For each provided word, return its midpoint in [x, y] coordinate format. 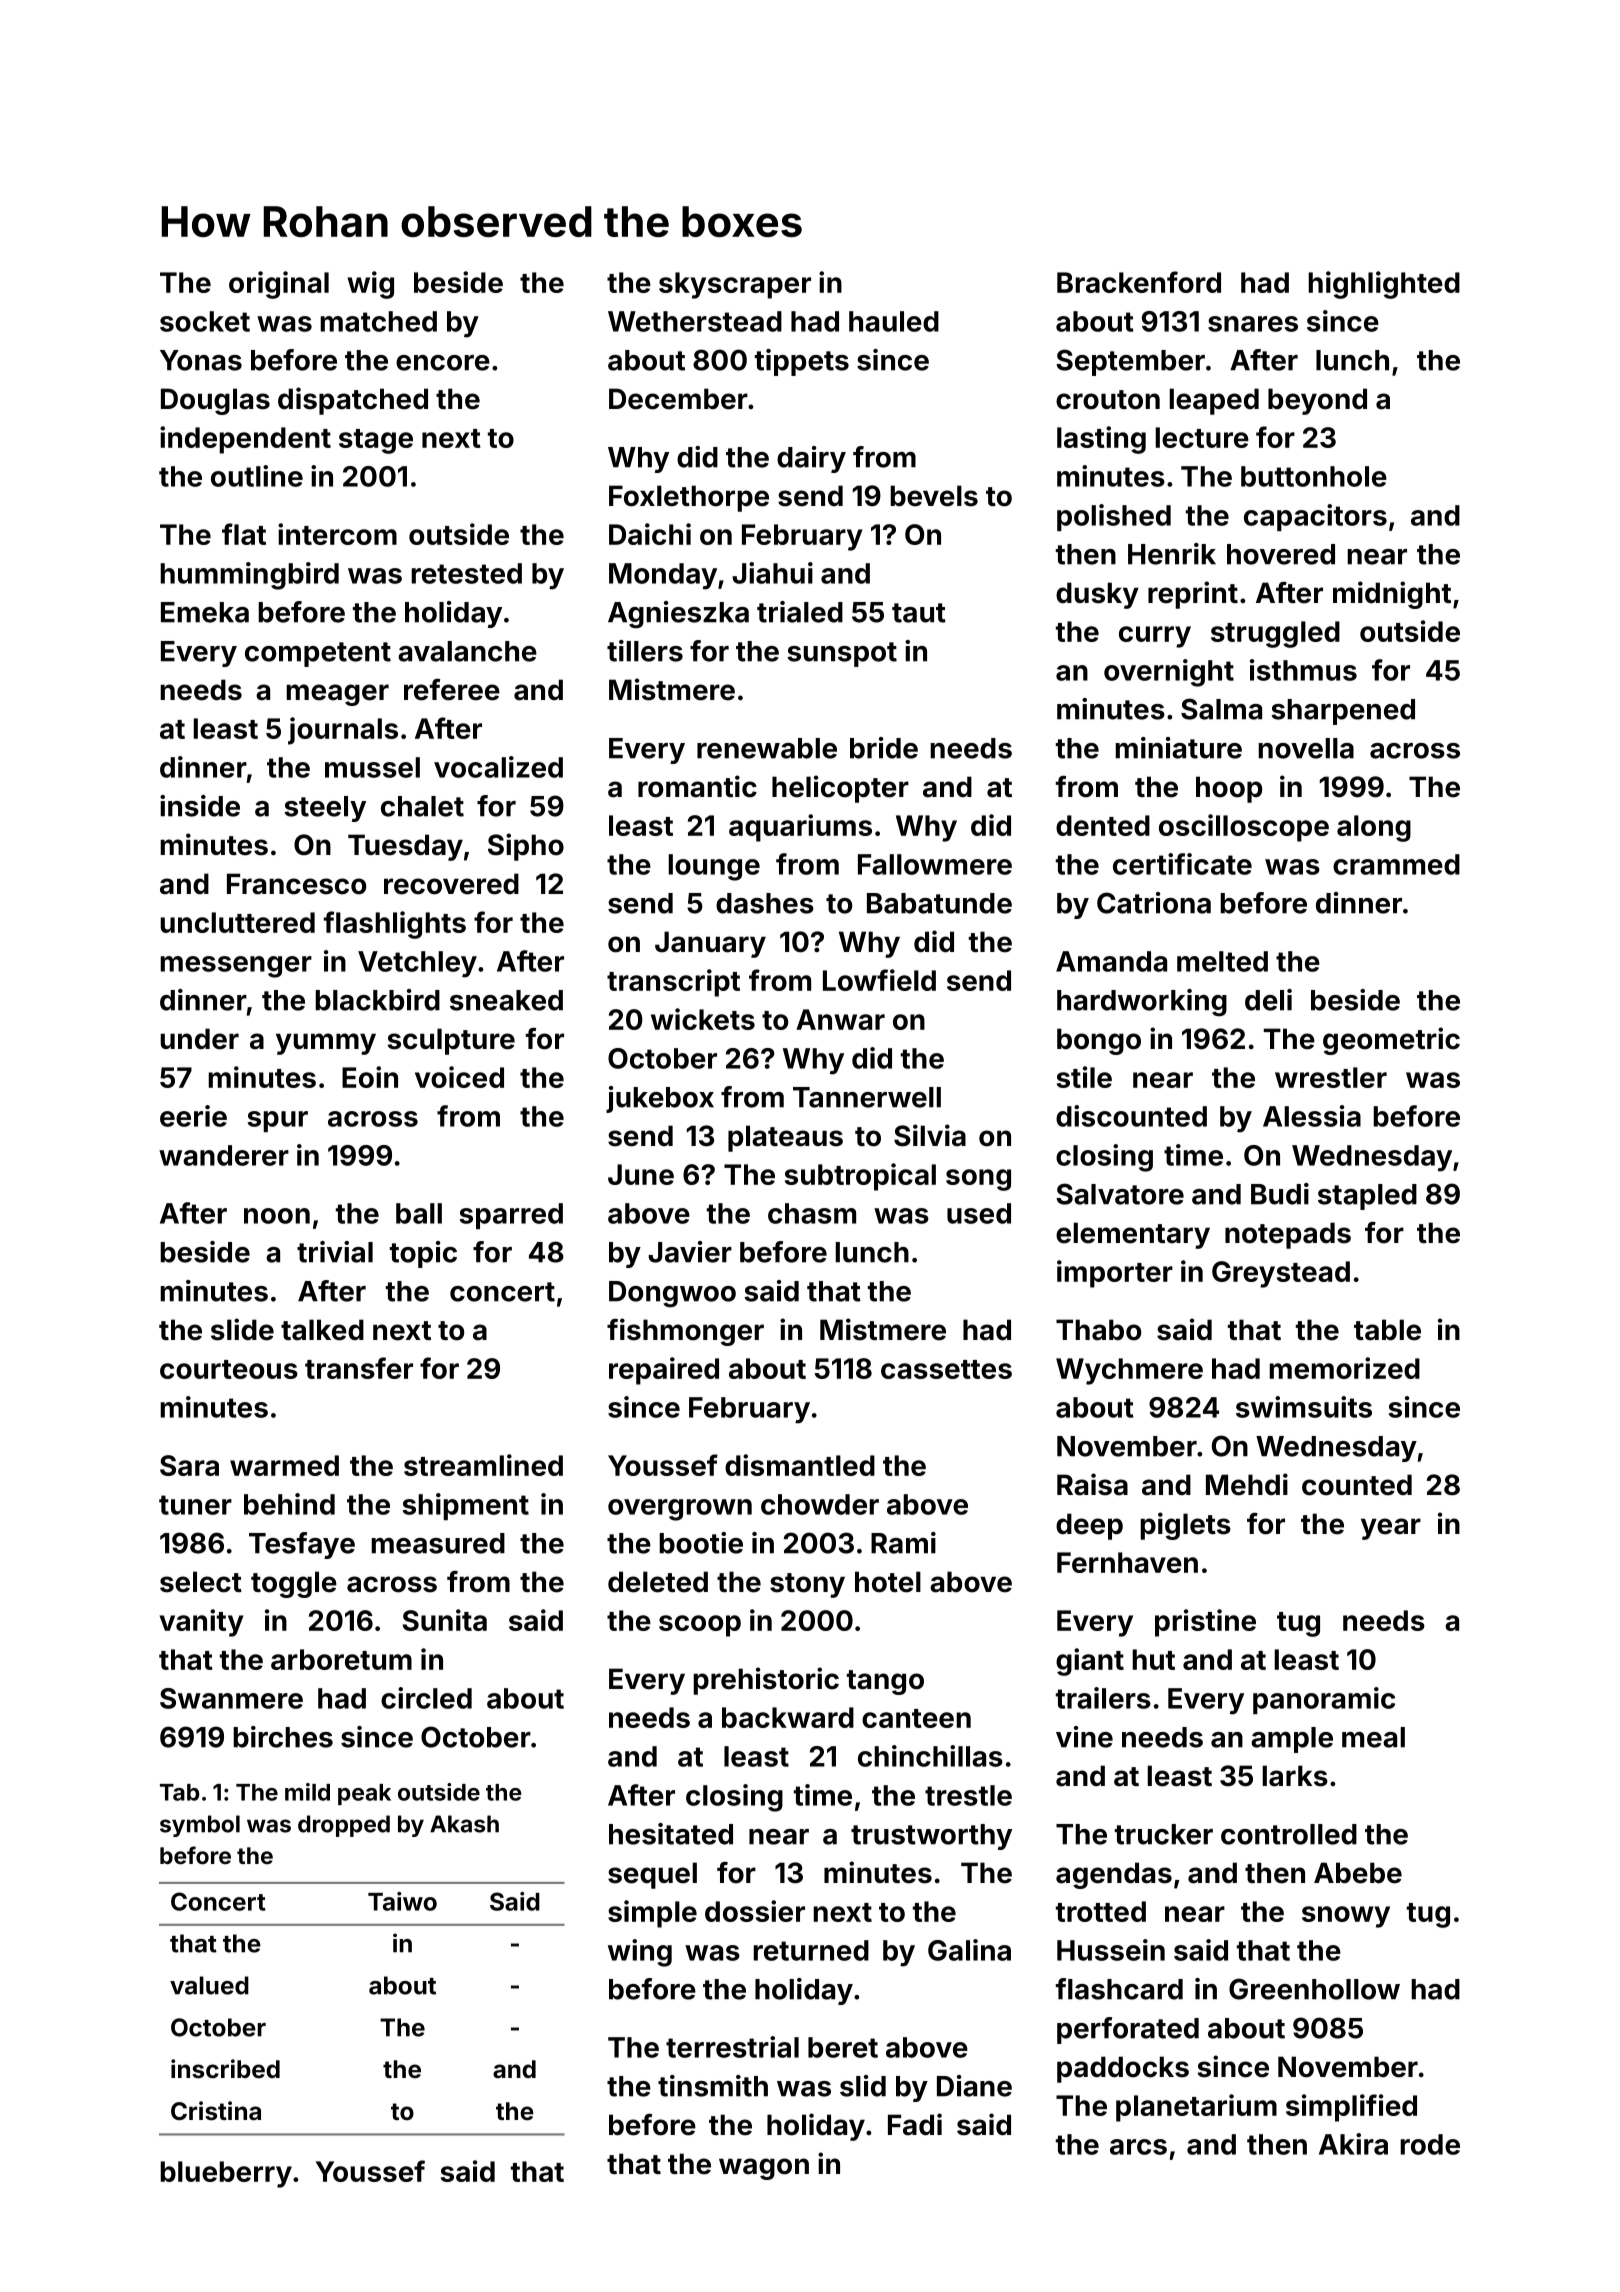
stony [807, 1585]
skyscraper [735, 285]
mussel [372, 767]
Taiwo [402, 1901]
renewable [767, 748]
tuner [195, 1505]
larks [1295, 1776]
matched [378, 321]
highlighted [1384, 285]
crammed [1396, 864]
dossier [755, 1911]
